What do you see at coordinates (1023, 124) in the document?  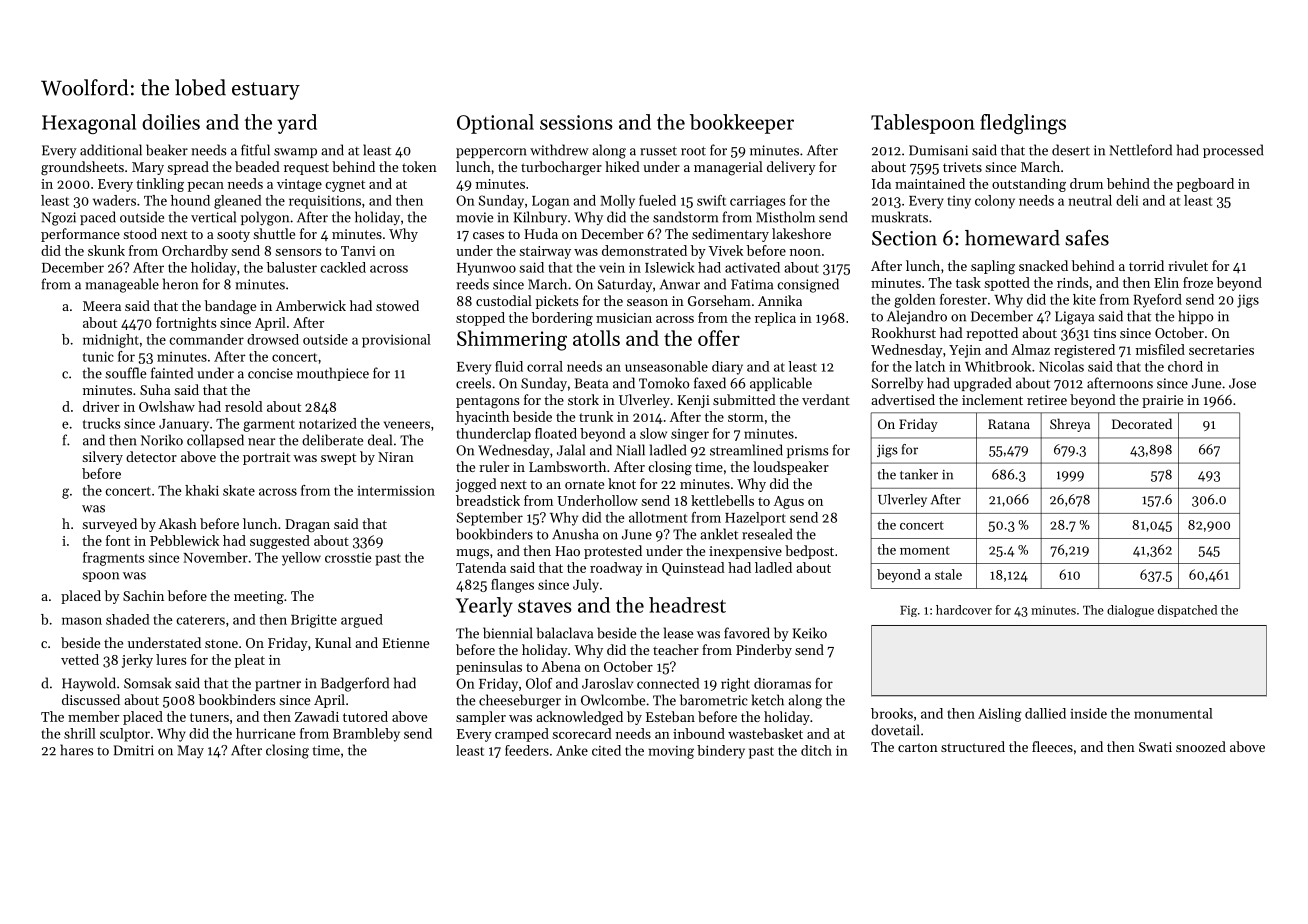 I see `fledglings` at bounding box center [1023, 124].
